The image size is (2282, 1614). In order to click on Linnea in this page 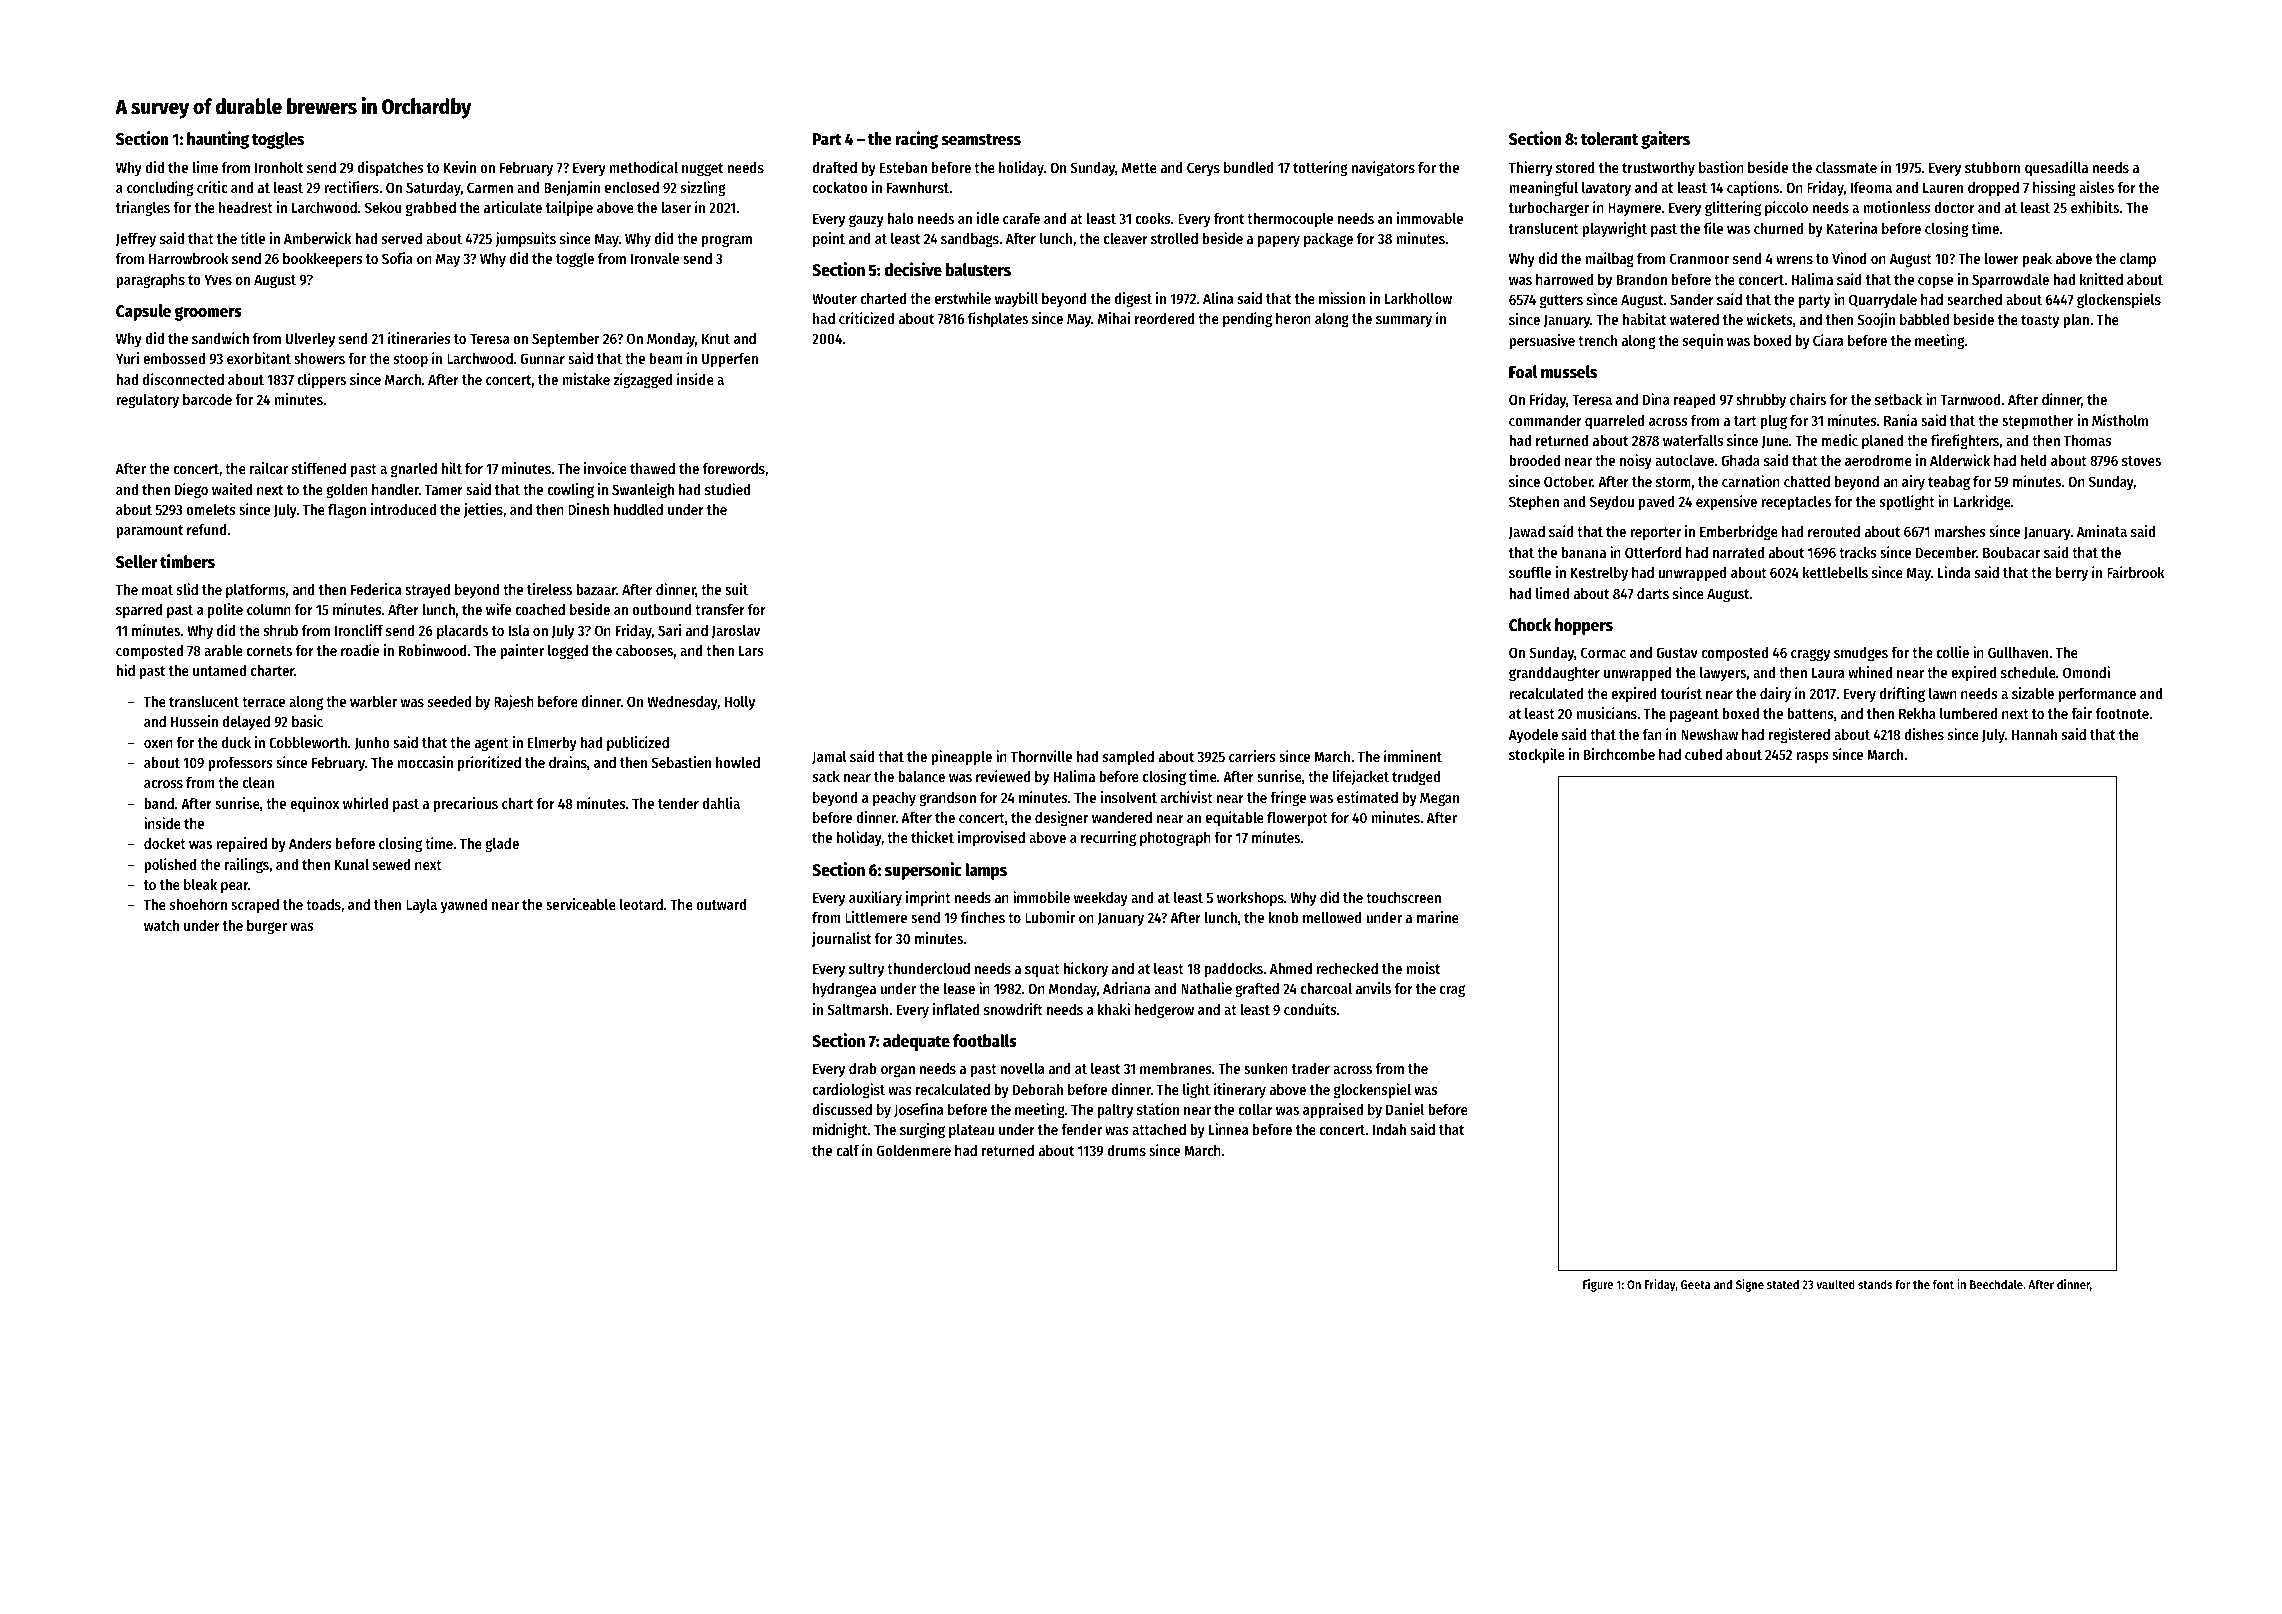, I will do `click(1228, 1129)`.
